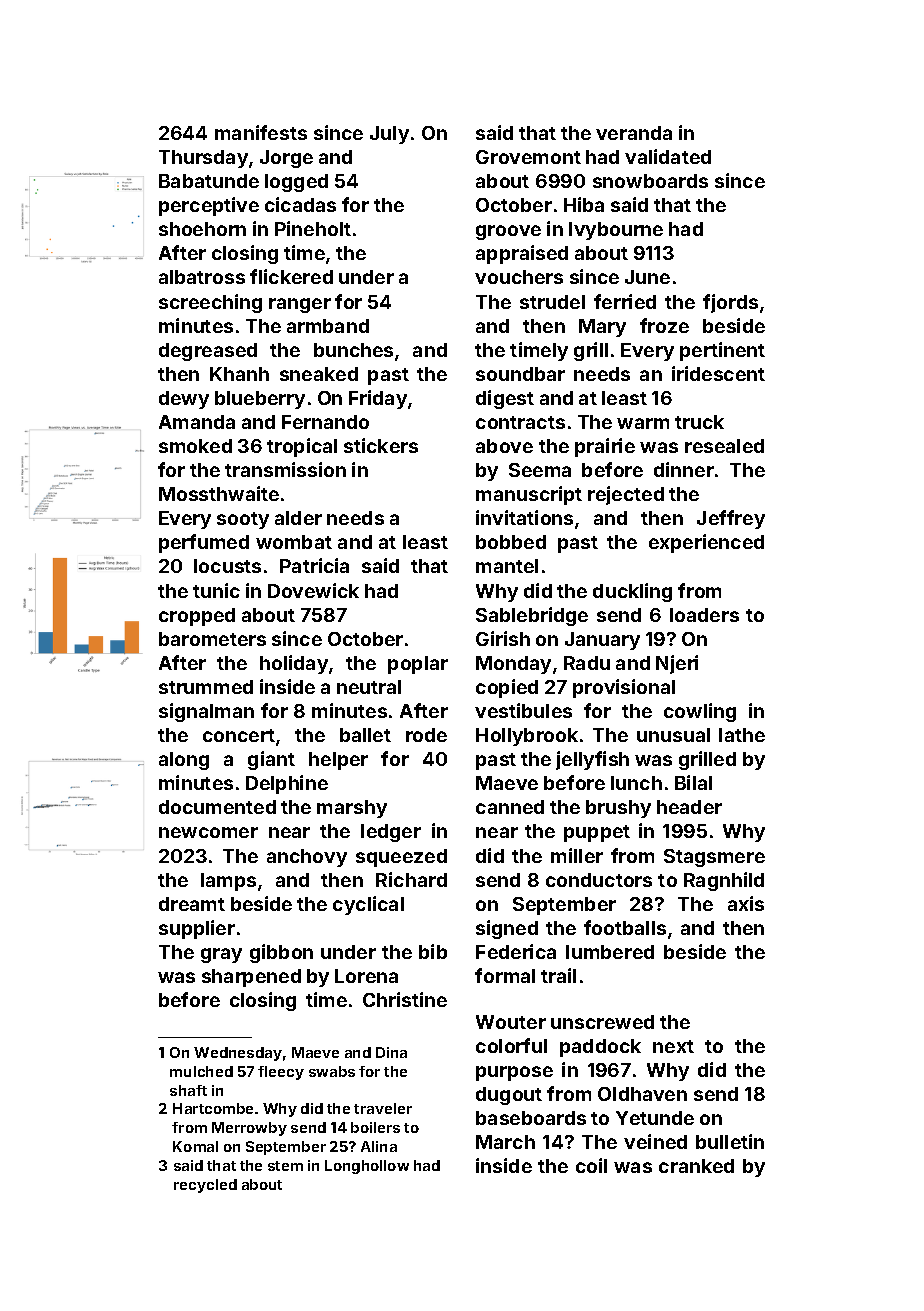 The width and height of the document is (924, 1311). Describe the element at coordinates (352, 809) in the document. I see `marshy` at that location.
